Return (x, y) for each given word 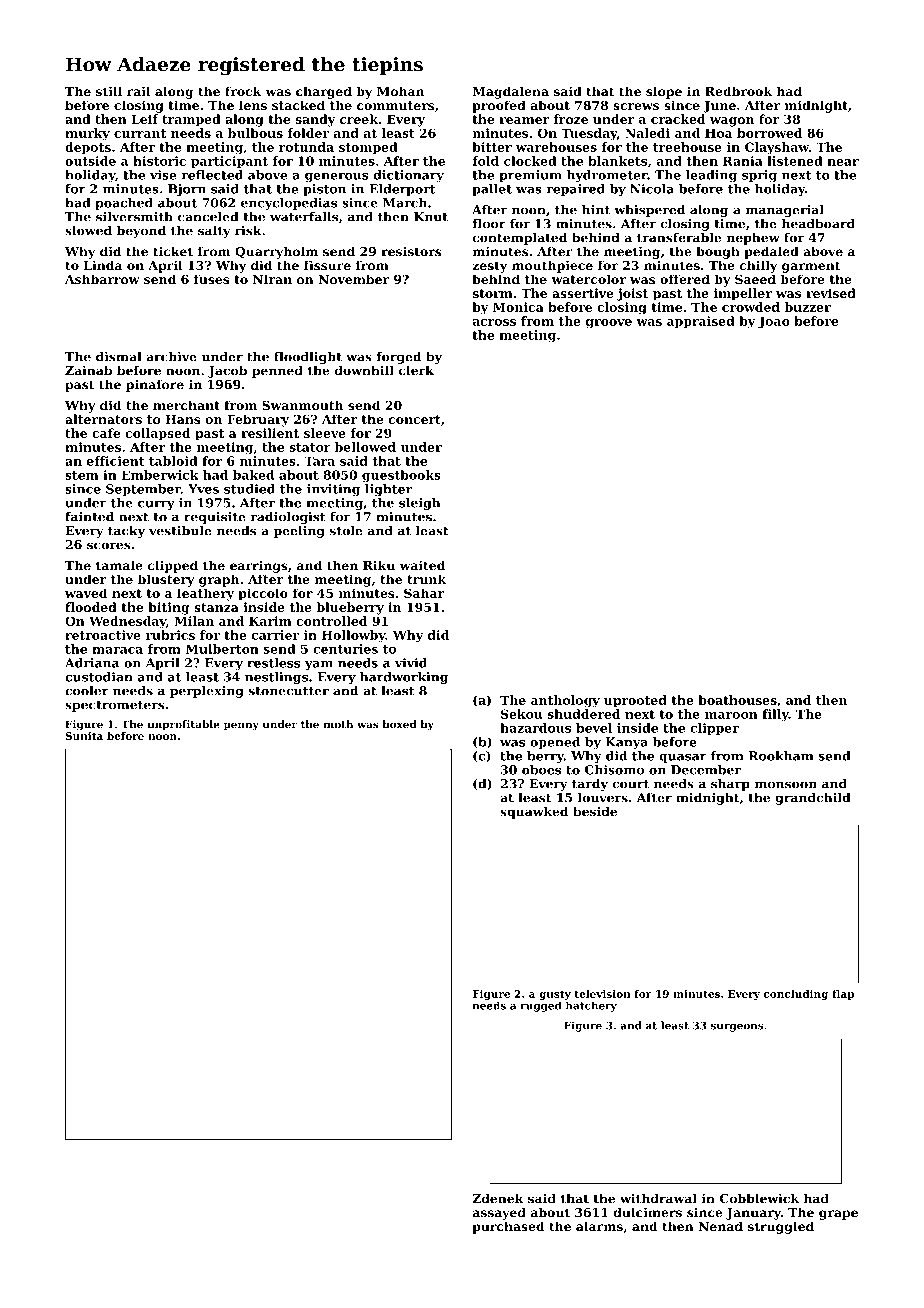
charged (324, 92)
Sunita (84, 736)
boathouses (737, 700)
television (602, 994)
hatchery (591, 1006)
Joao (774, 322)
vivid (411, 663)
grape (838, 1215)
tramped (191, 120)
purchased (508, 1227)
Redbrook (738, 91)
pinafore (155, 385)
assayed (499, 1213)
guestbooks (401, 476)
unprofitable (184, 725)
